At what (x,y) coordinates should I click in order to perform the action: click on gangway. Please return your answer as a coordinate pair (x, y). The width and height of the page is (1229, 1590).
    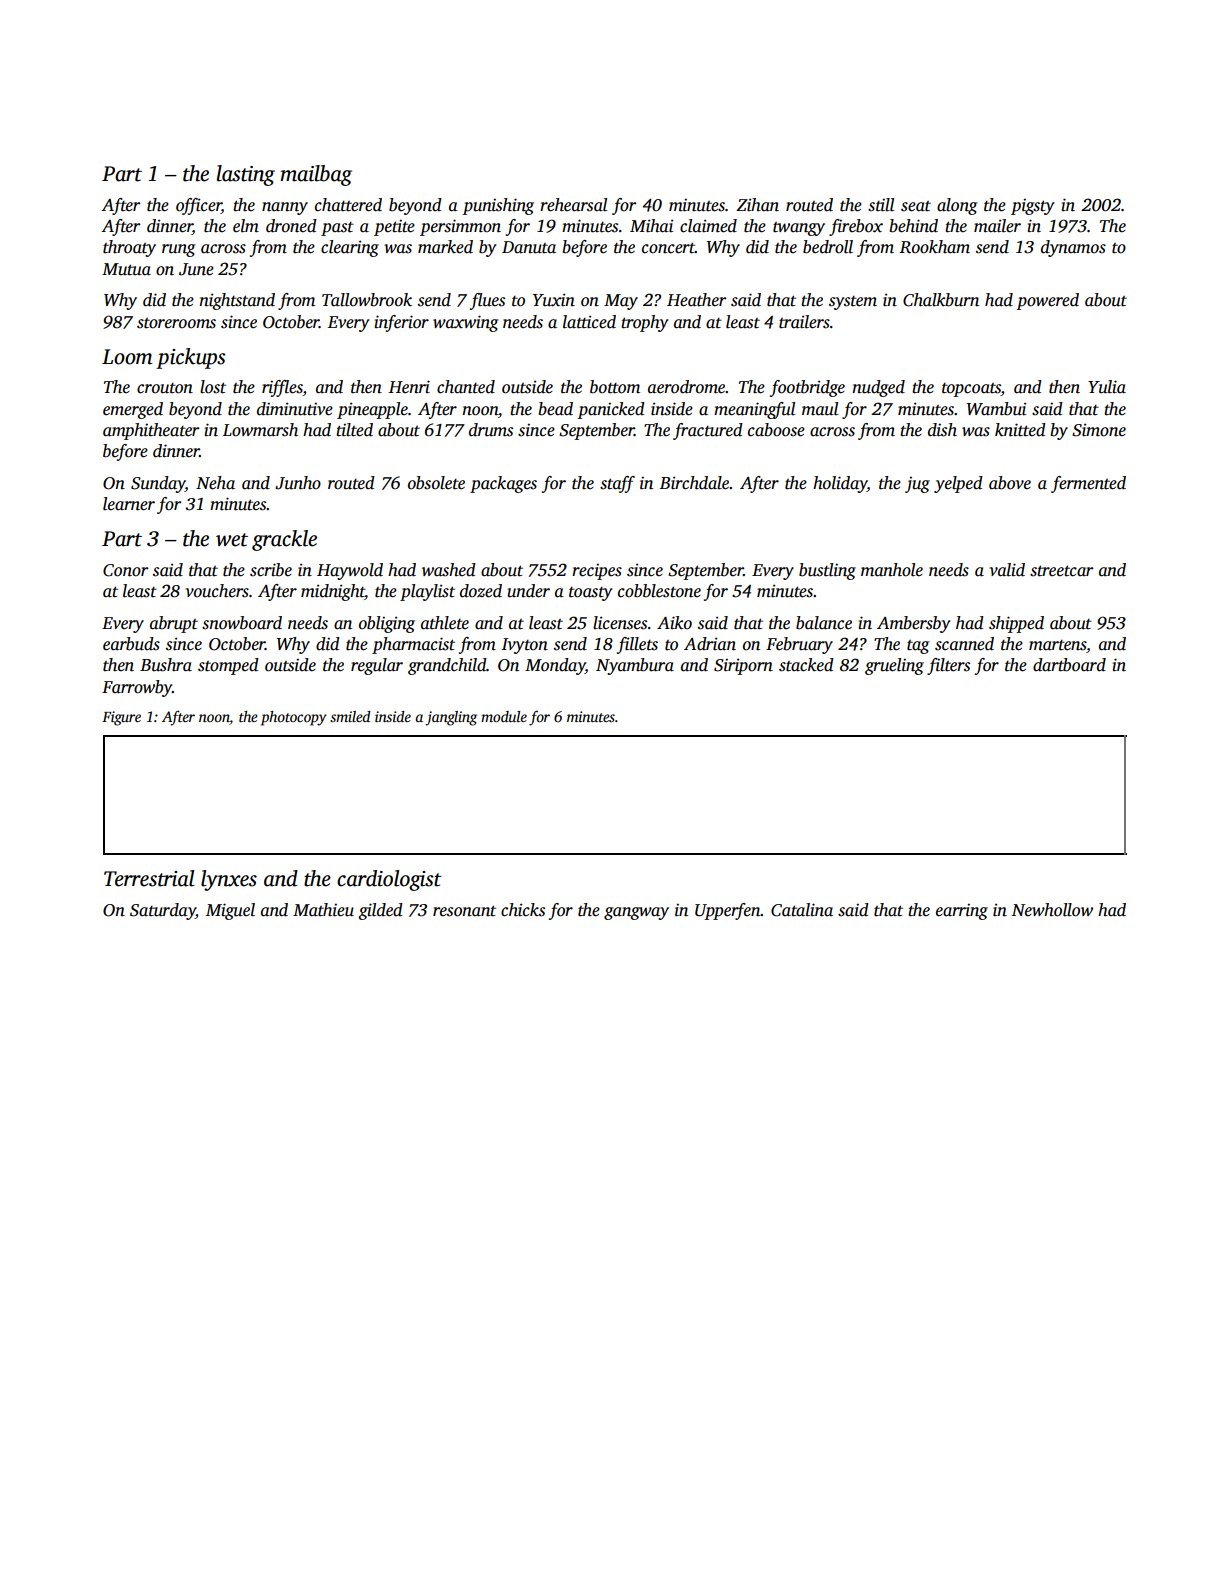
    Looking at the image, I should click on (636, 913).
